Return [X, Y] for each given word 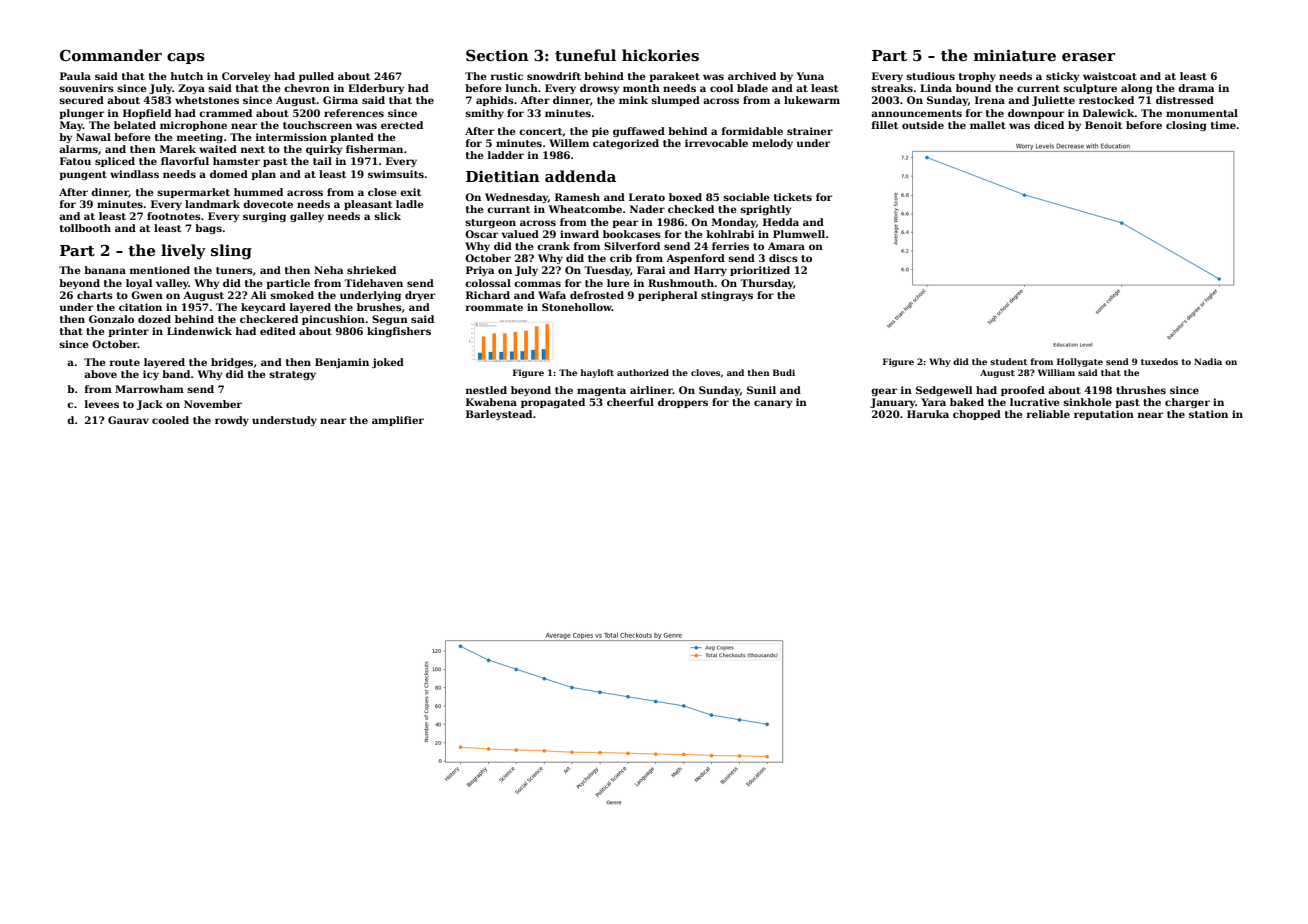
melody [772, 144]
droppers [683, 403]
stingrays [727, 296]
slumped [675, 101]
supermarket [193, 193]
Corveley [246, 77]
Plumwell [799, 234]
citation [140, 307]
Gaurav [128, 420]
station [1208, 414]
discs [783, 258]
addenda [580, 176]
